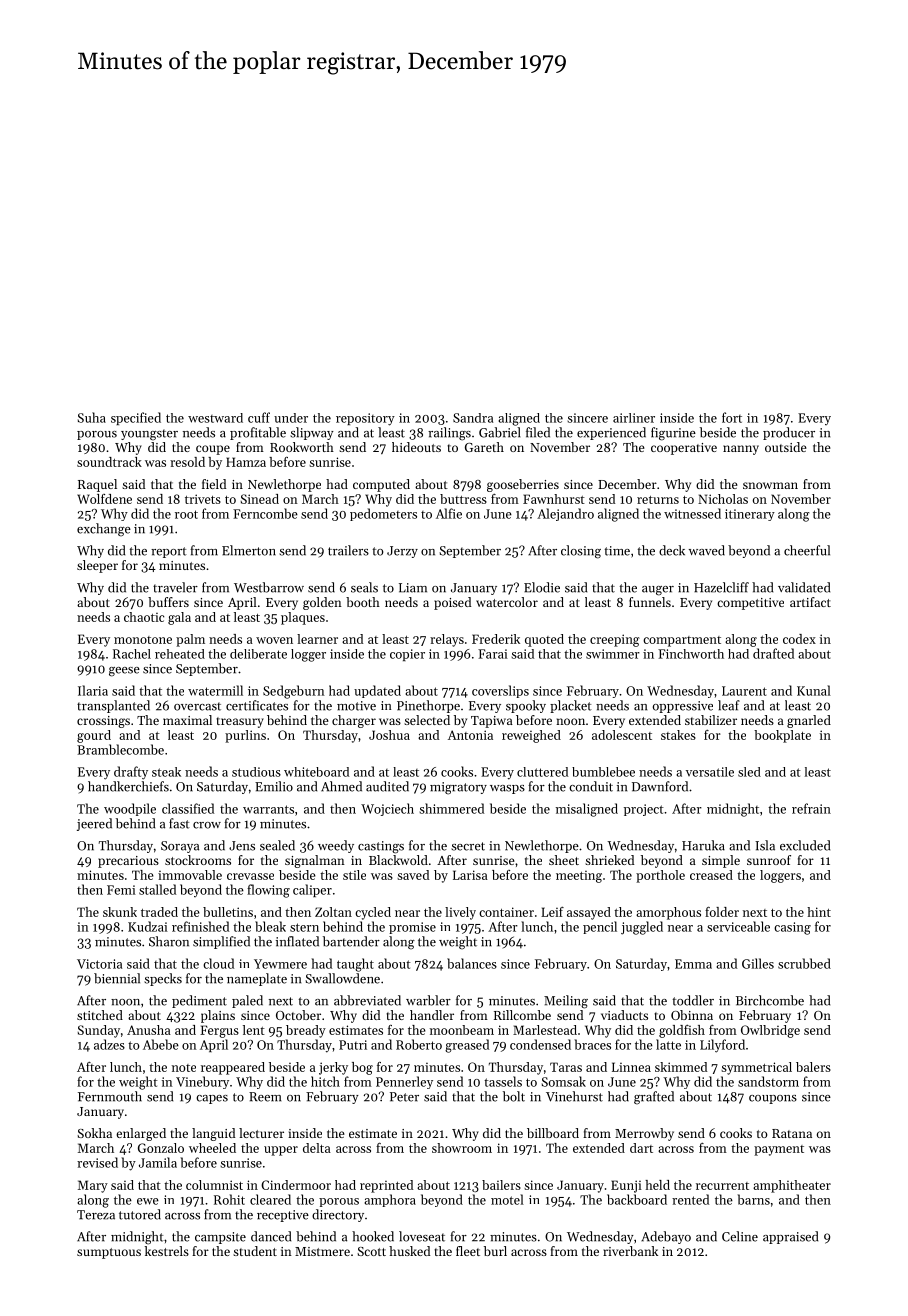  I want to click on Haruka, so click(703, 845).
